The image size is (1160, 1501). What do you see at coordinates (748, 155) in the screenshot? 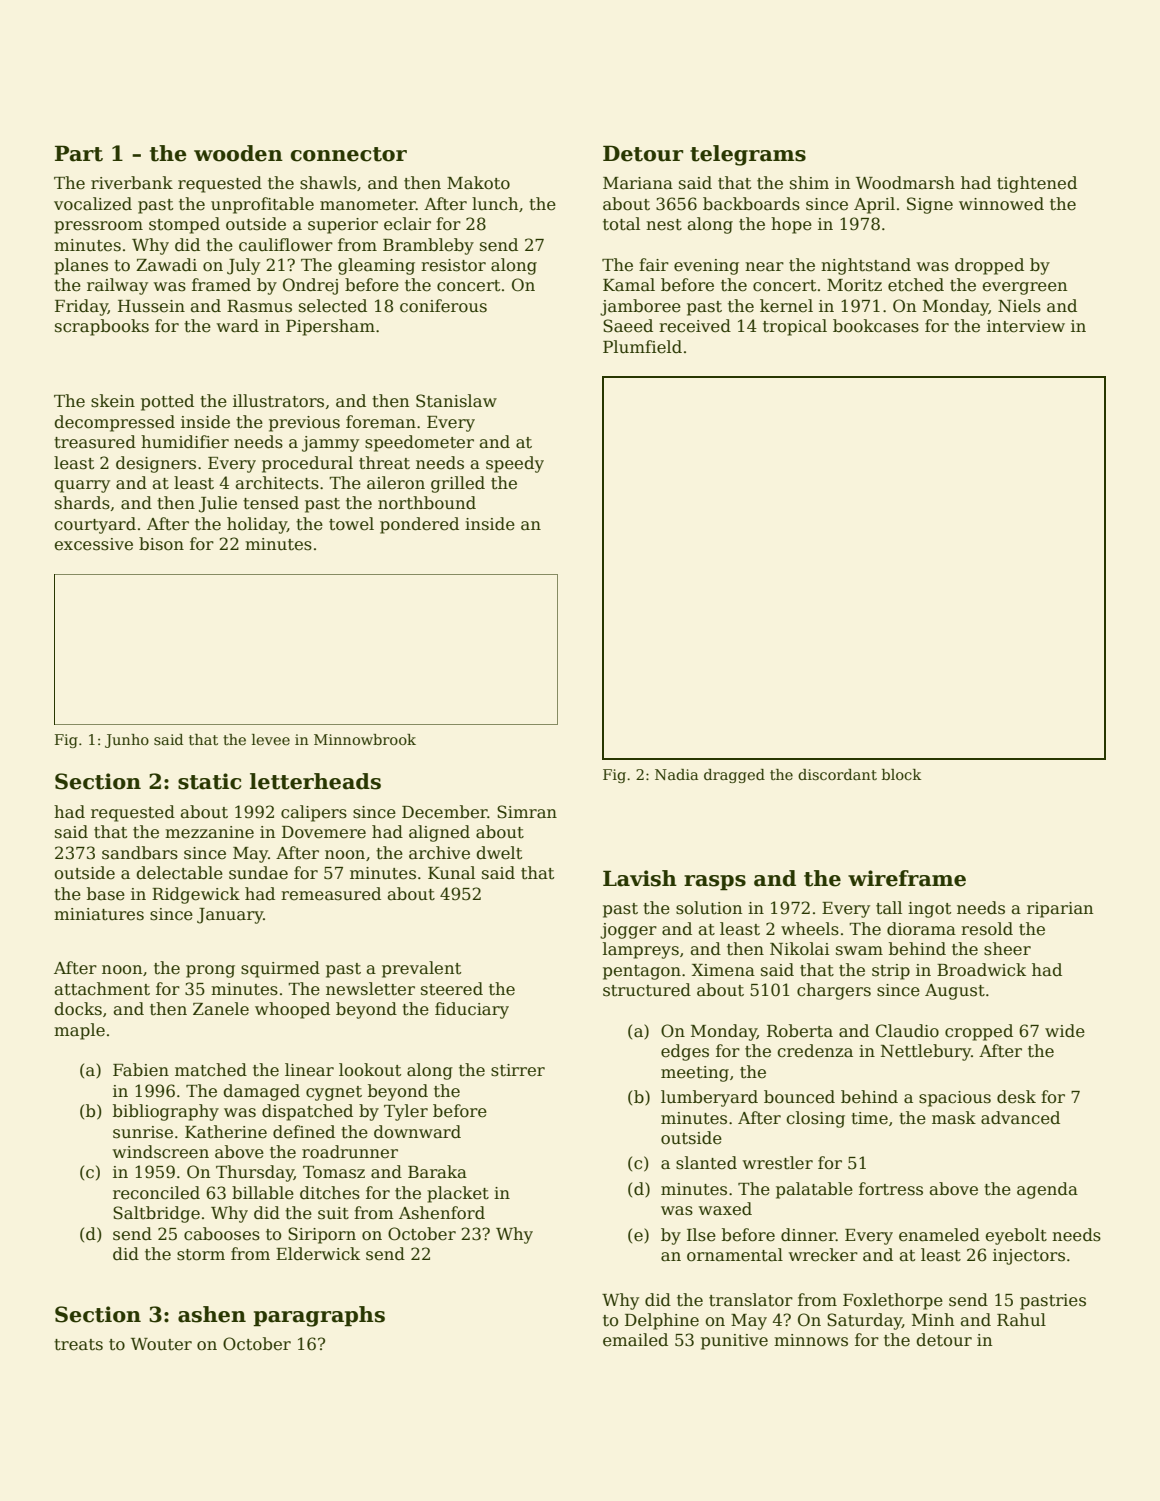
I see `telegrams` at bounding box center [748, 155].
